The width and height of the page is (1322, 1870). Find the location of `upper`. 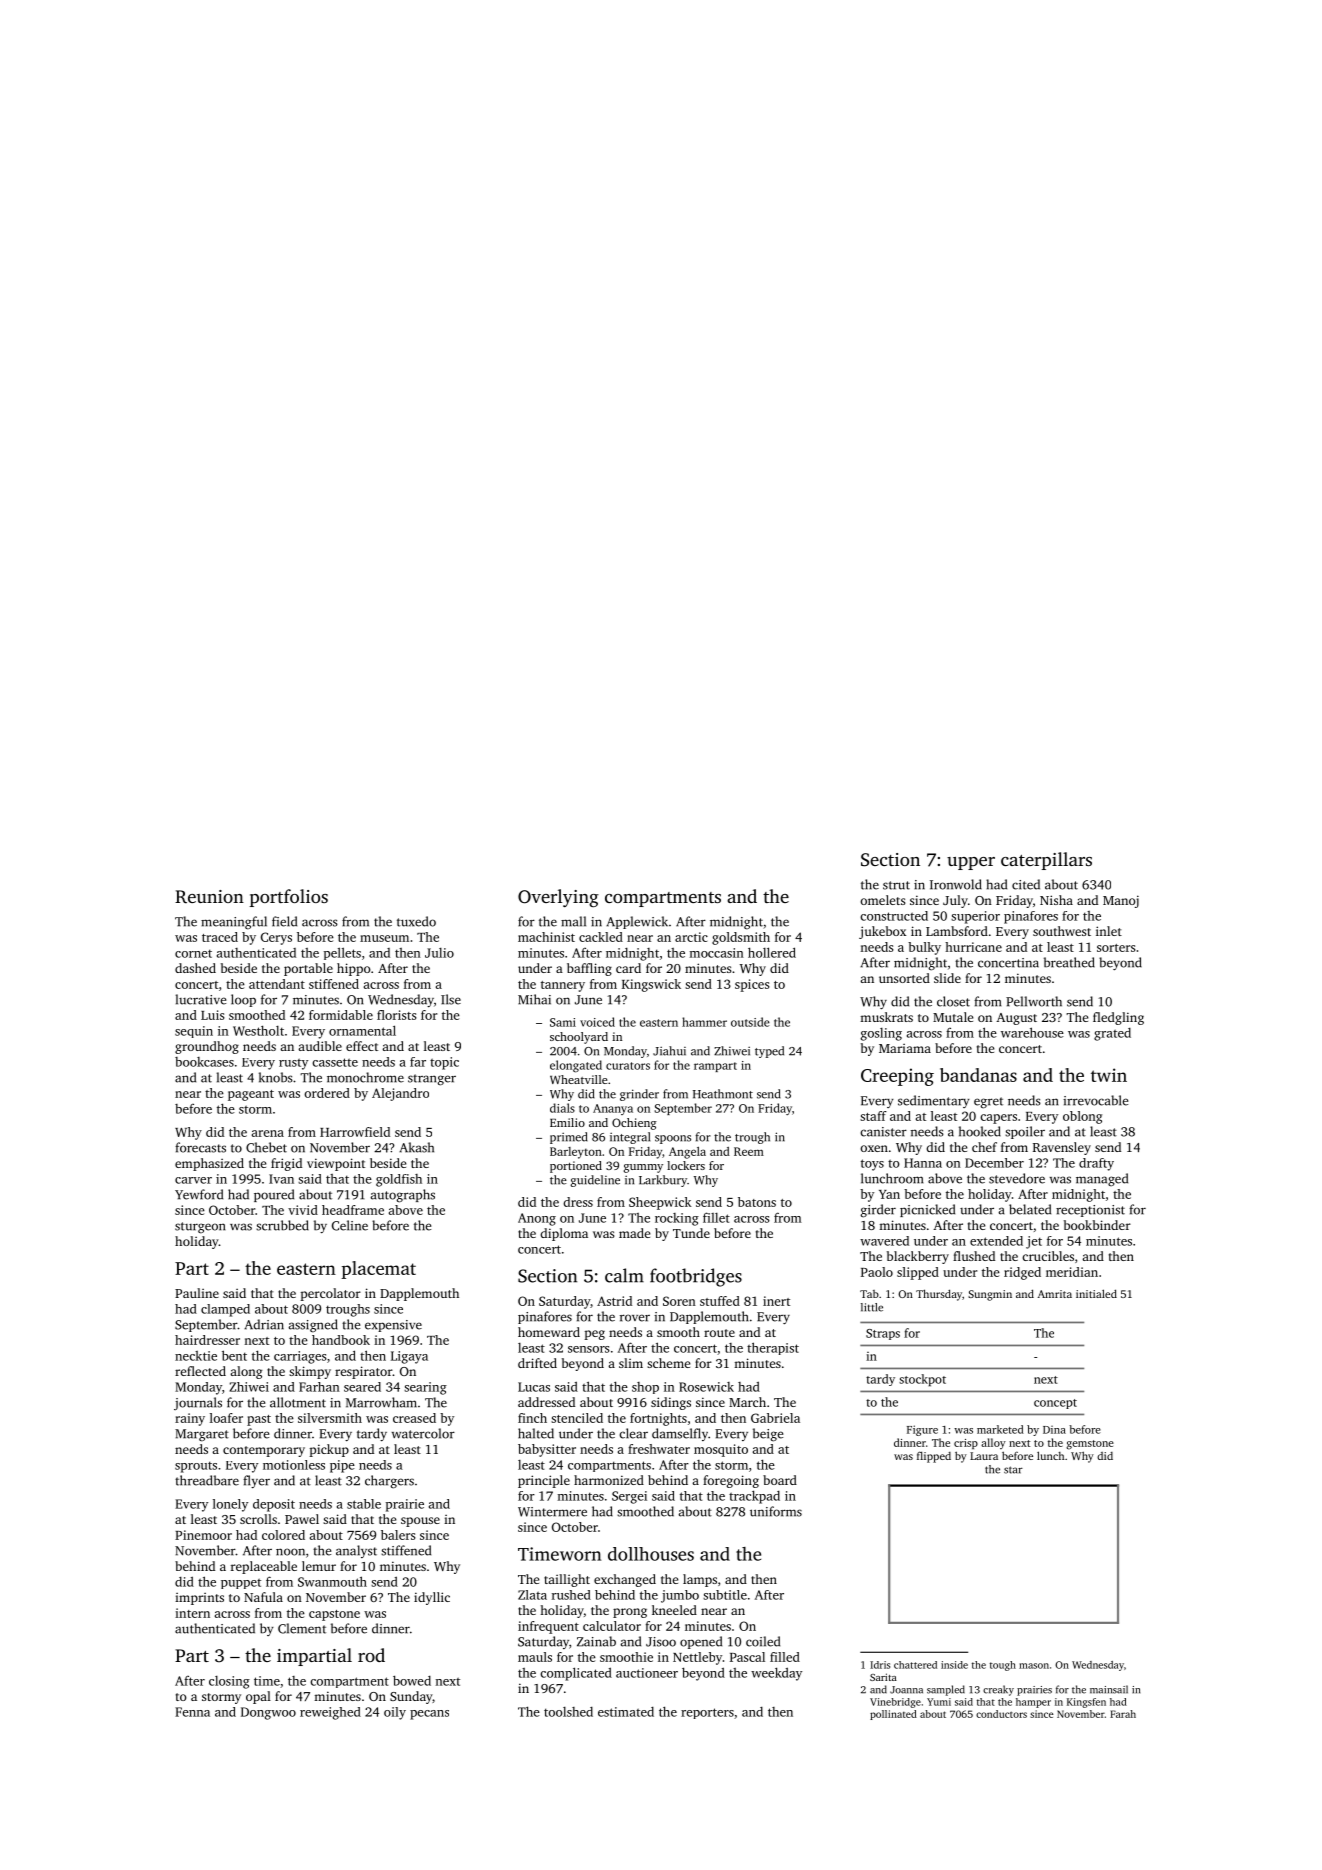

upper is located at coordinates (971, 863).
